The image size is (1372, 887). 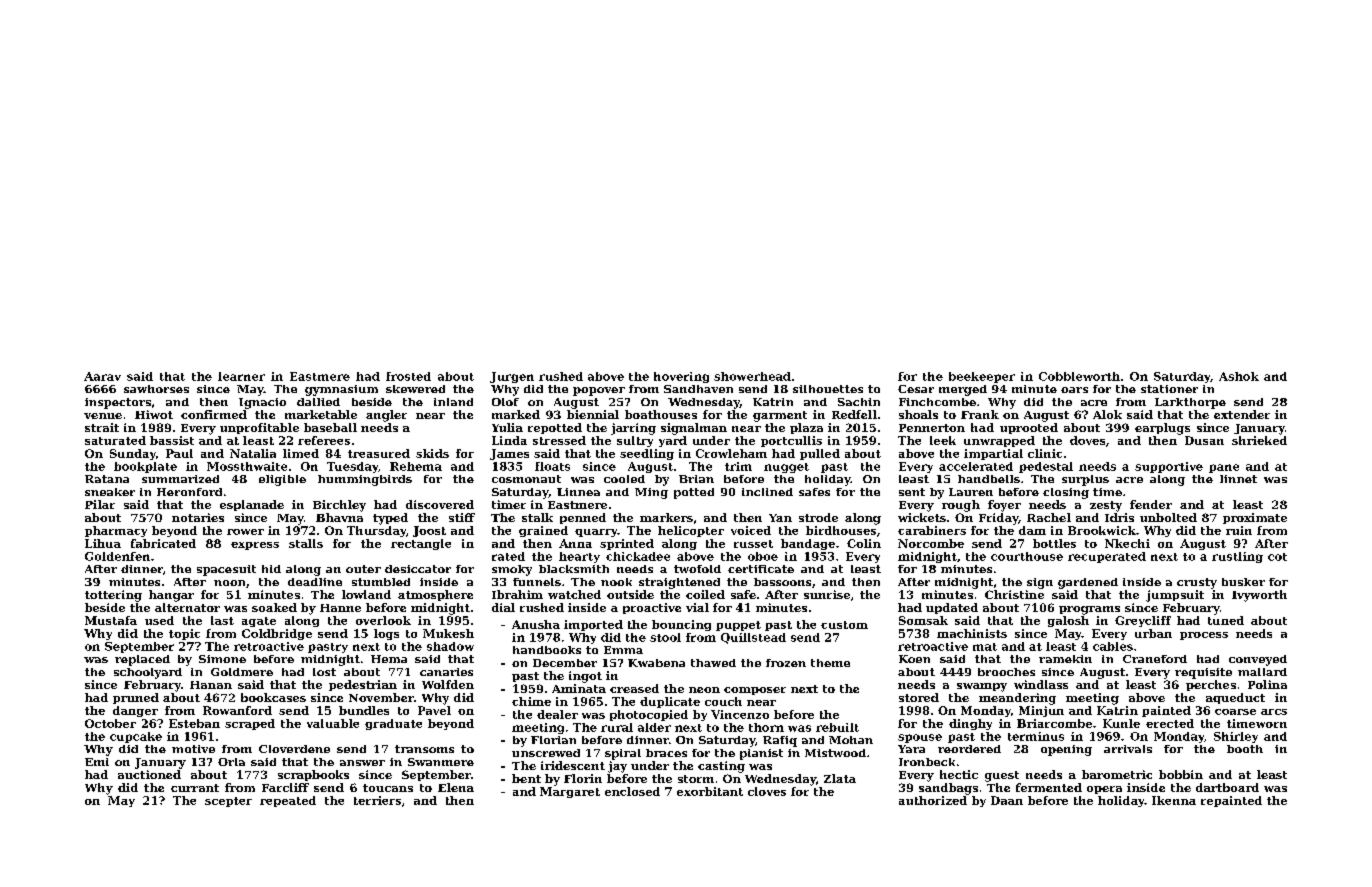 What do you see at coordinates (593, 625) in the document?
I see `imported` at bounding box center [593, 625].
